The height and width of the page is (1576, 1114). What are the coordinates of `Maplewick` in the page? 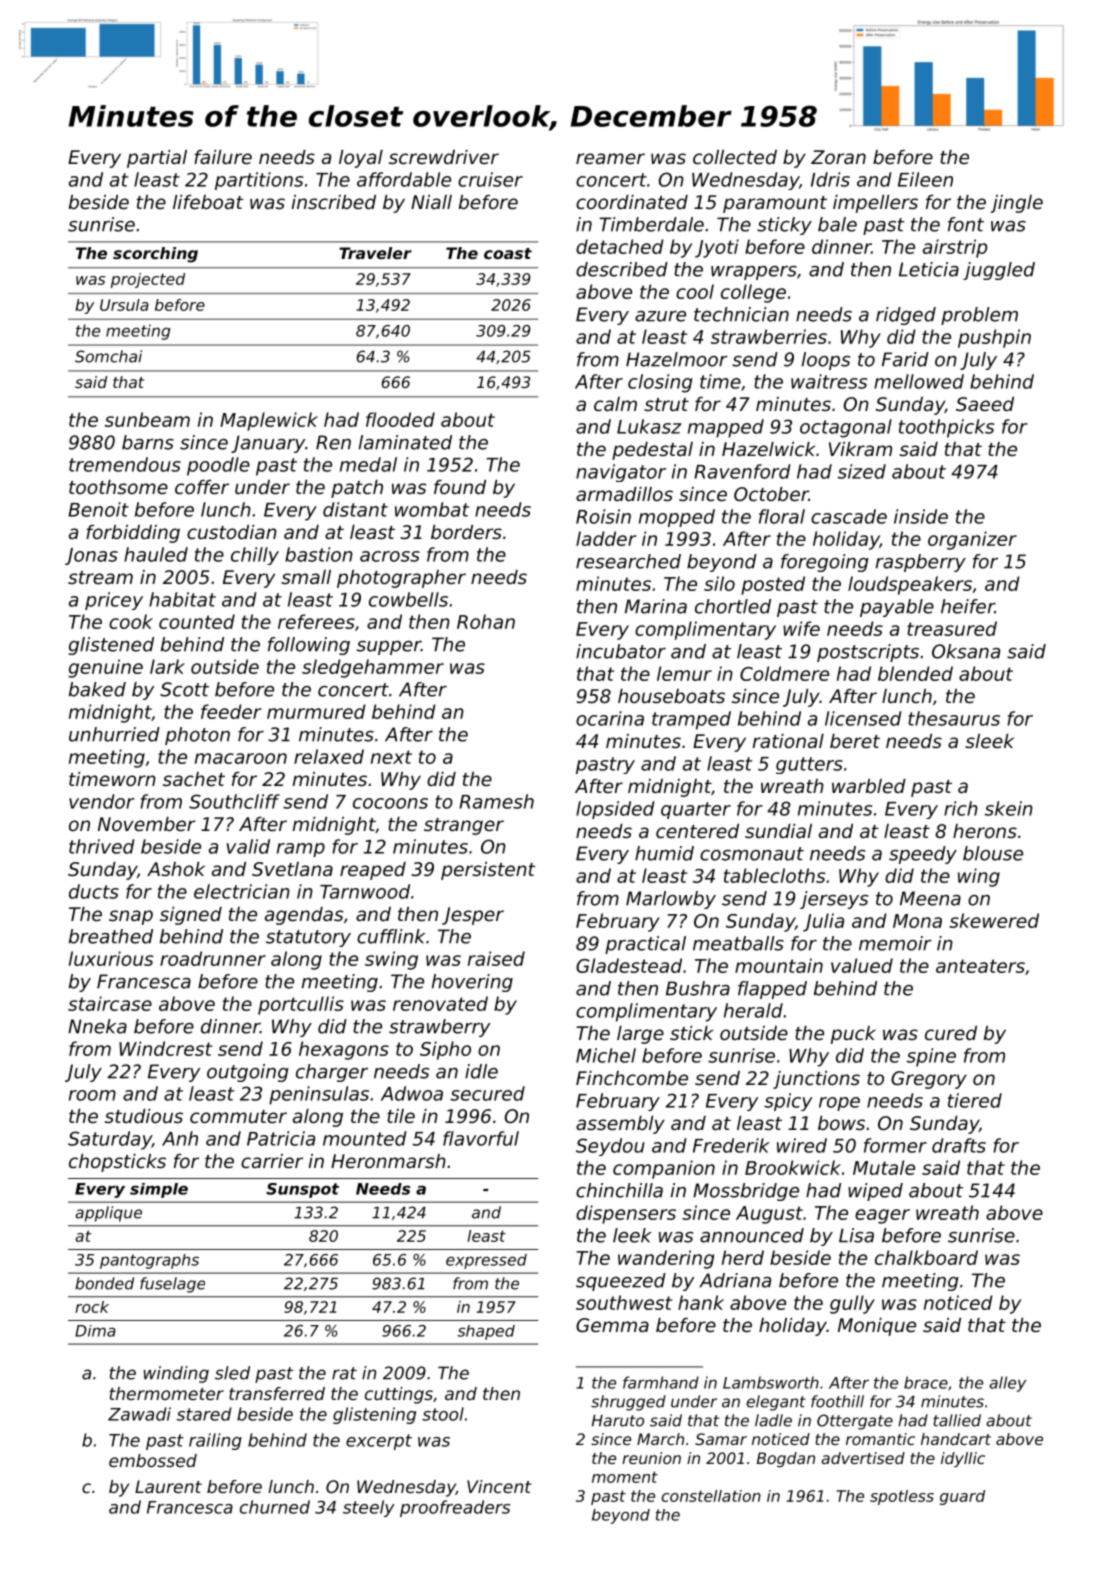 It's located at (269, 421).
